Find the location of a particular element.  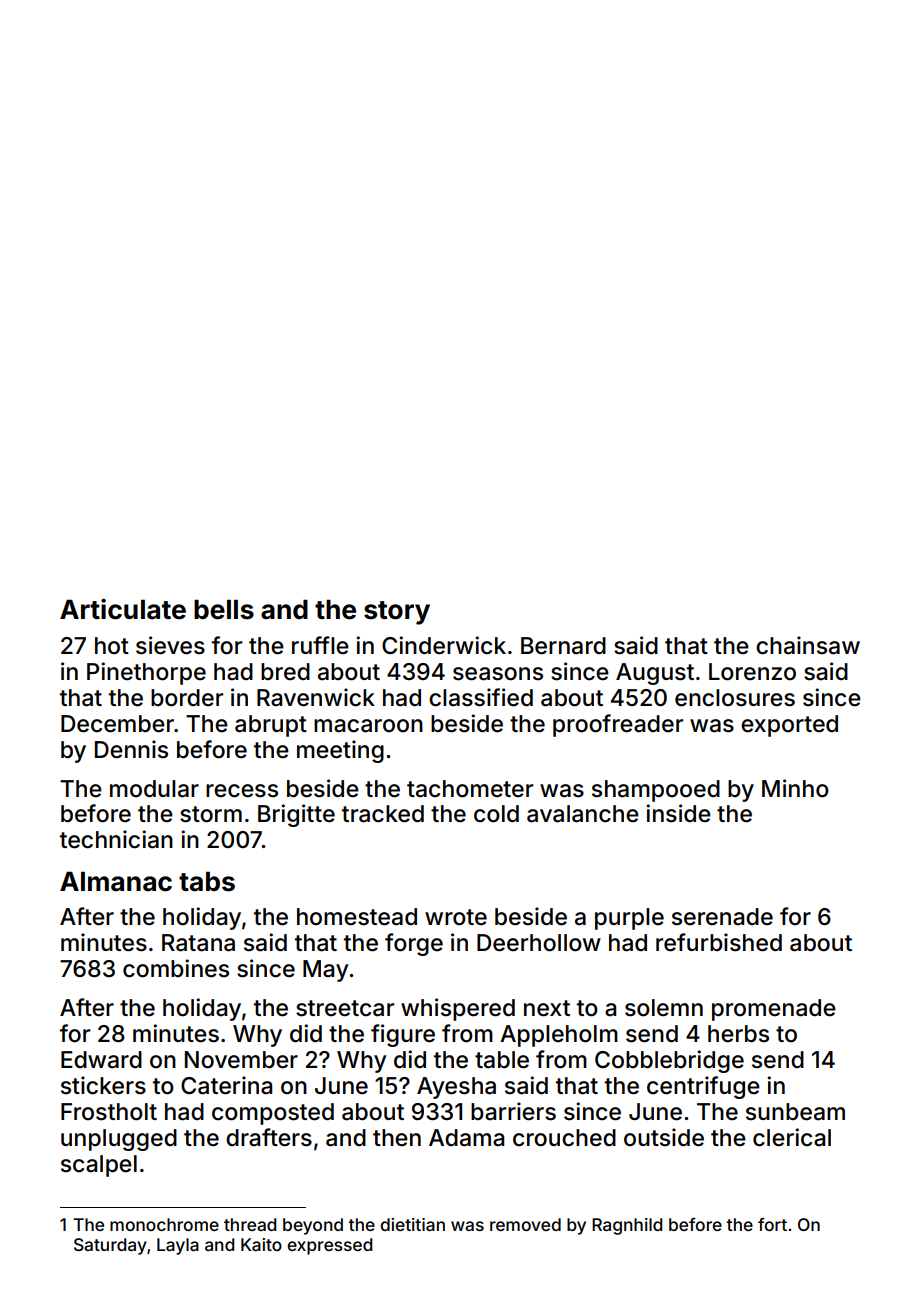

sunbeam is located at coordinates (795, 1112).
